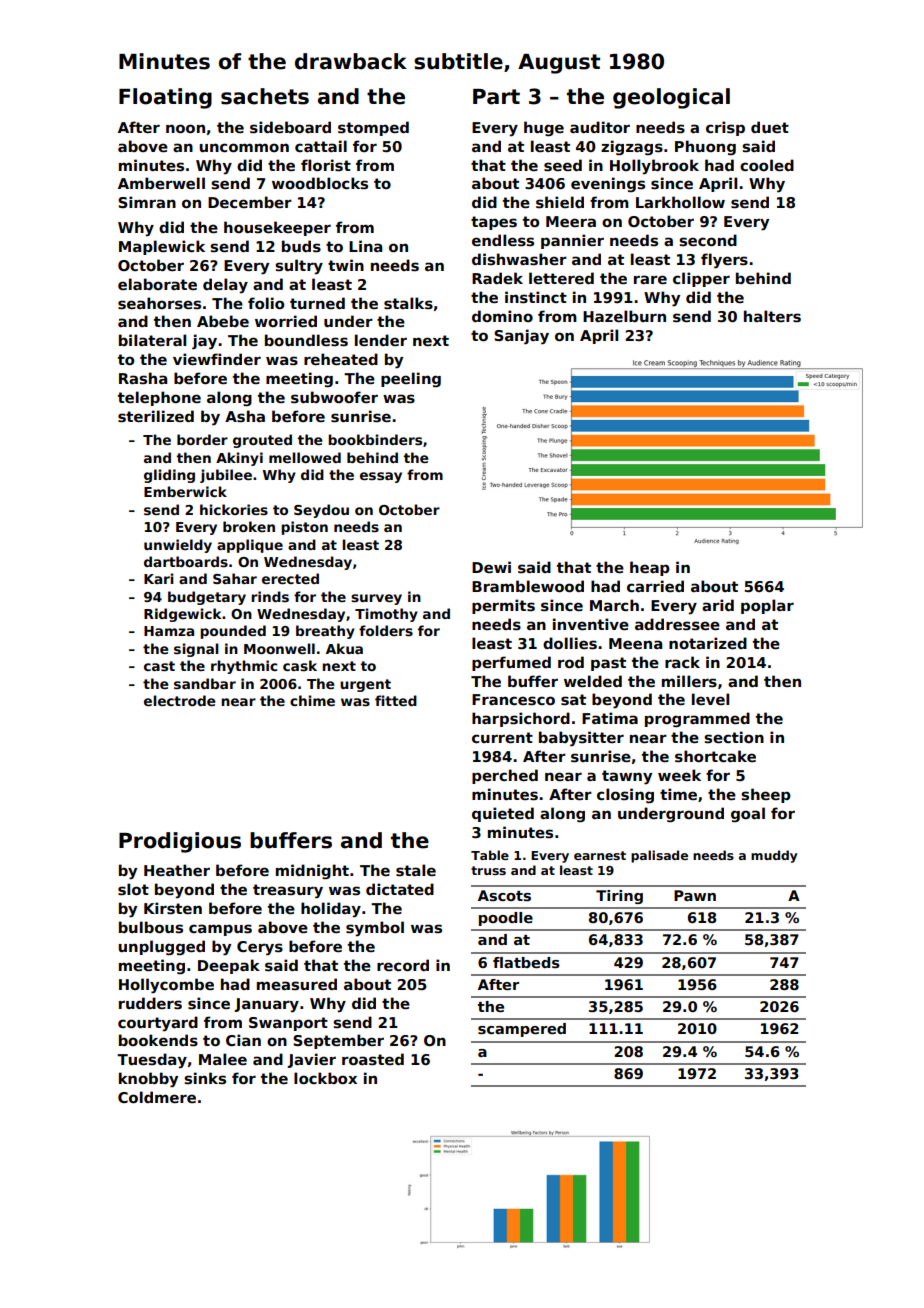 Image resolution: width=924 pixels, height=1308 pixels. What do you see at coordinates (521, 719) in the screenshot?
I see `harpsichord` at bounding box center [521, 719].
